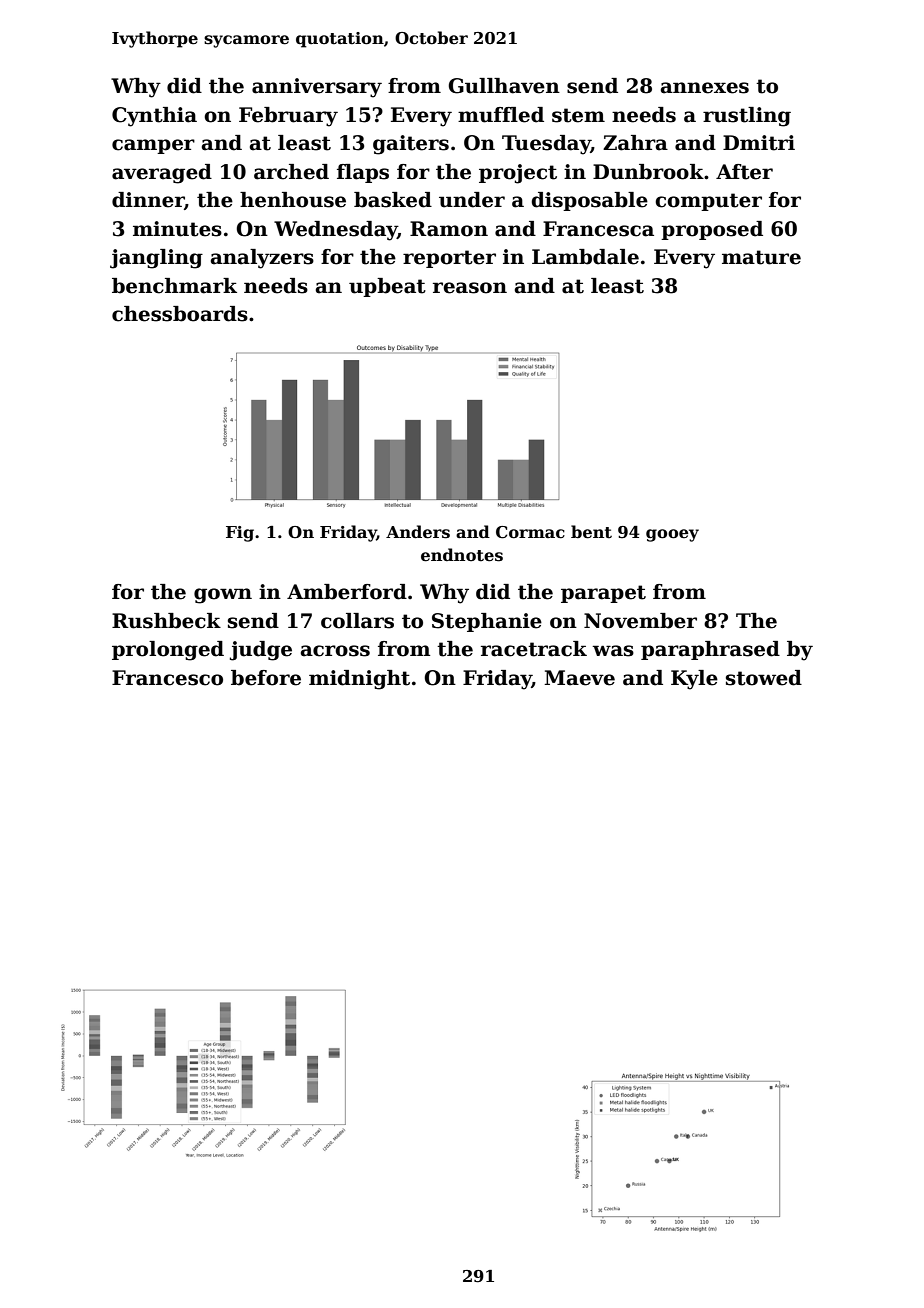 The height and width of the screenshot is (1308, 924). Describe the element at coordinates (411, 145) in the screenshot. I see `gaiters` at that location.
